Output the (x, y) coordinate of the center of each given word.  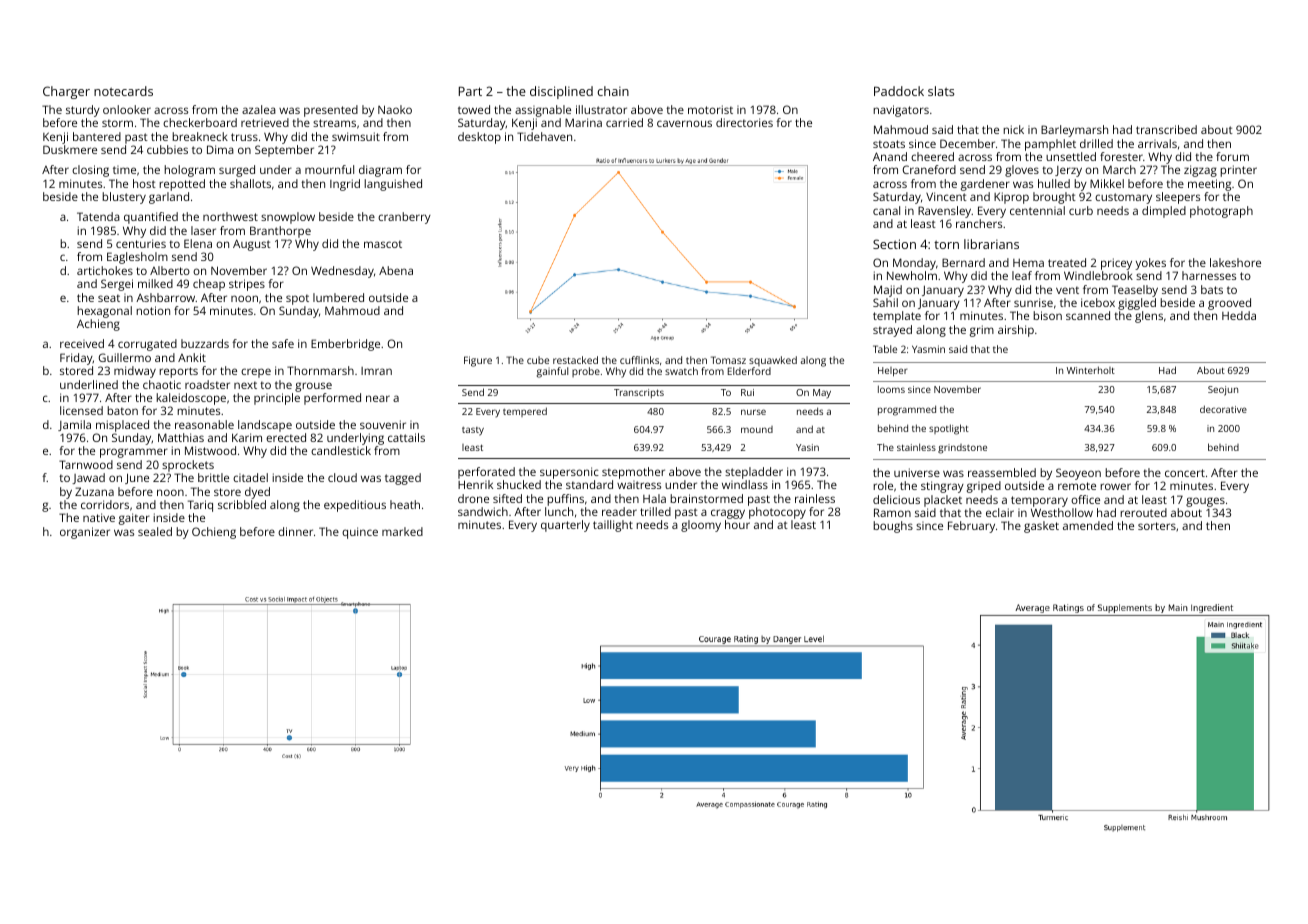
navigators (901, 111)
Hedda (1239, 315)
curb (1081, 210)
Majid (888, 291)
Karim (247, 437)
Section (894, 244)
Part (470, 91)
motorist (710, 109)
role (883, 485)
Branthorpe (280, 232)
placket (943, 501)
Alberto (170, 270)
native (99, 517)
